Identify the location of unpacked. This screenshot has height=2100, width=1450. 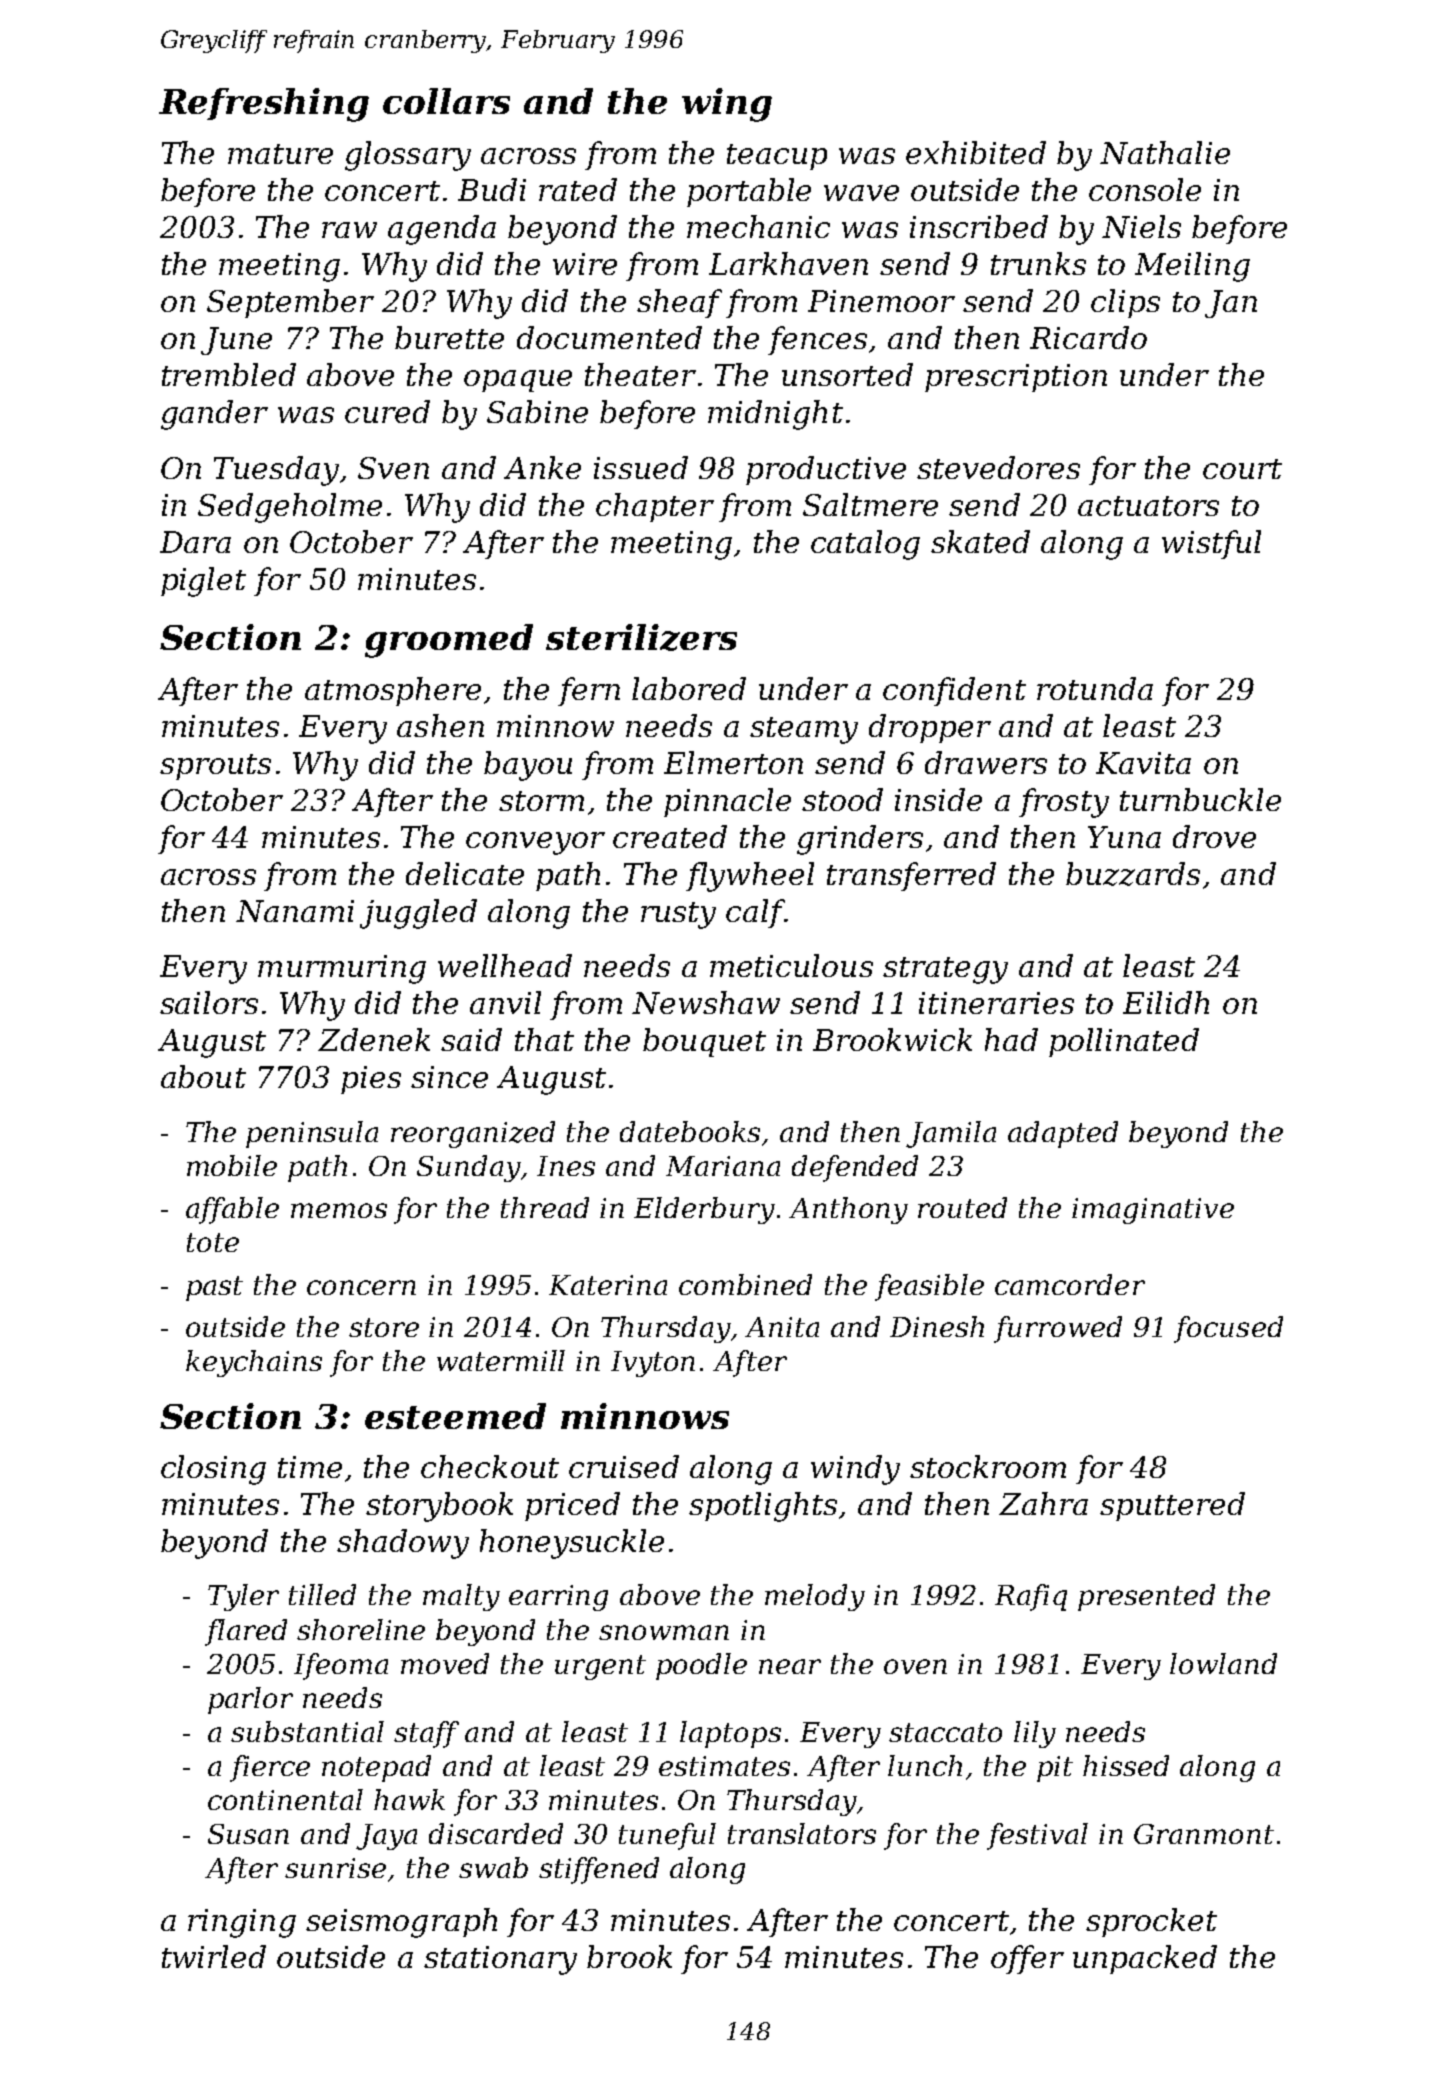
(1145, 1959).
